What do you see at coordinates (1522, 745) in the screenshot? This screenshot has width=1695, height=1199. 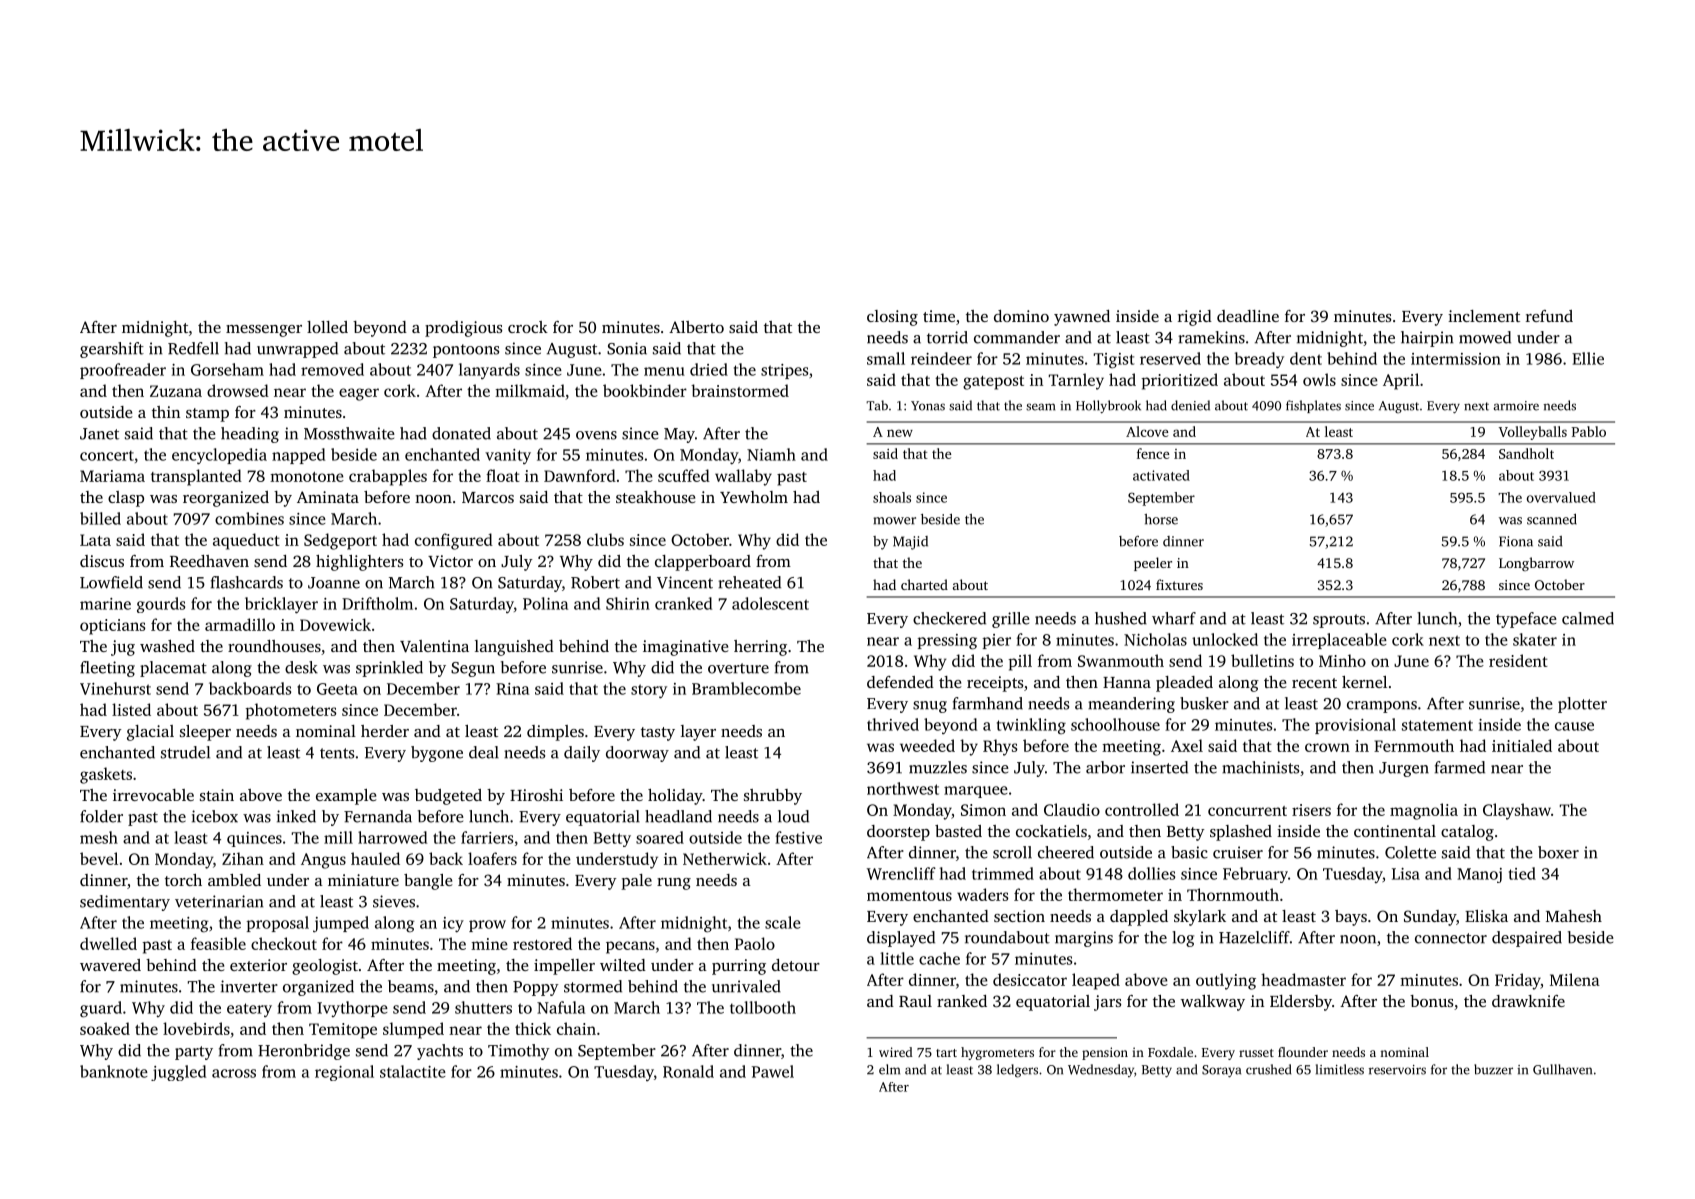 I see `initialed` at bounding box center [1522, 745].
